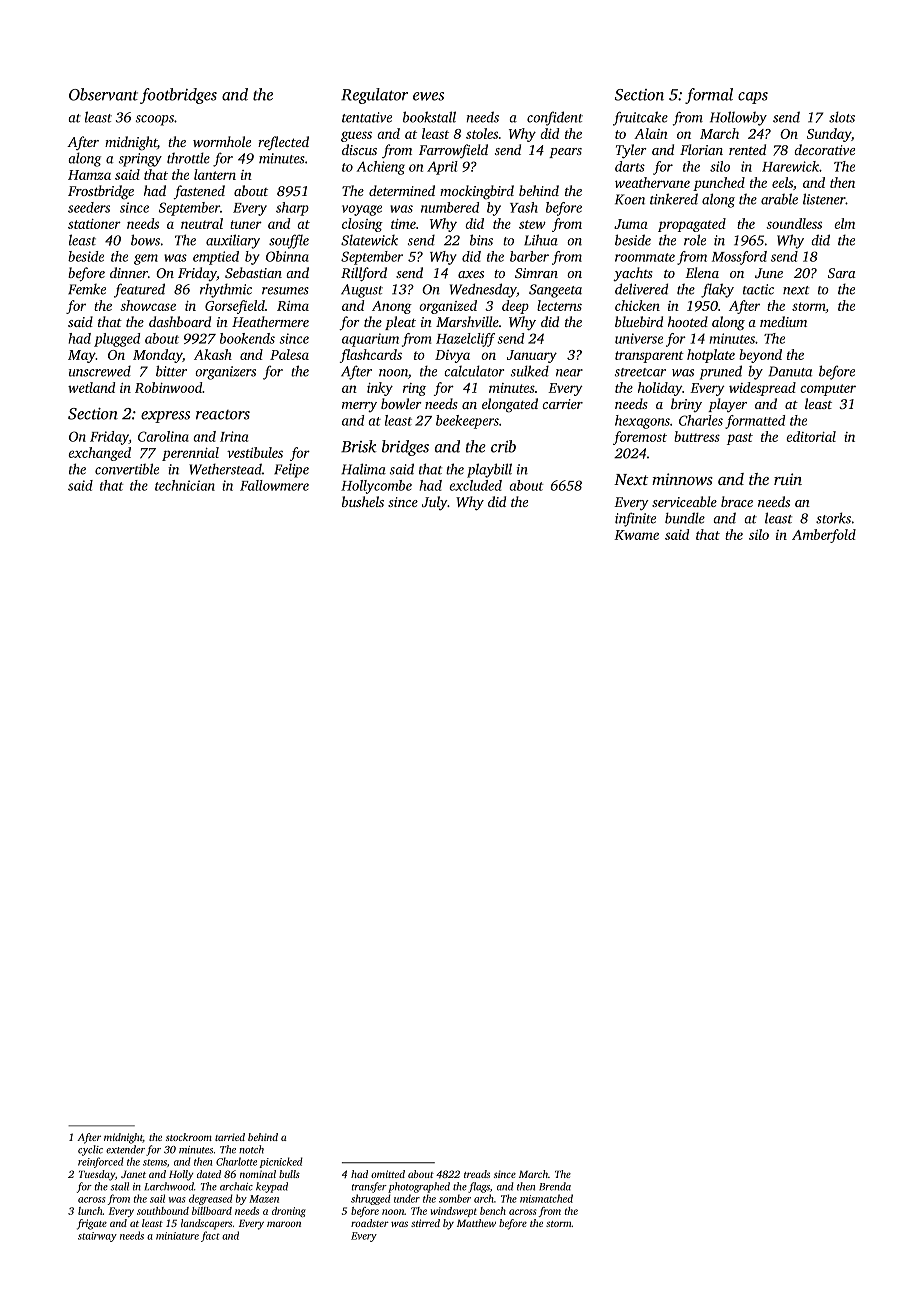 Image resolution: width=924 pixels, height=1308 pixels. Describe the element at coordinates (210, 1236) in the screenshot. I see `fact` at that location.
